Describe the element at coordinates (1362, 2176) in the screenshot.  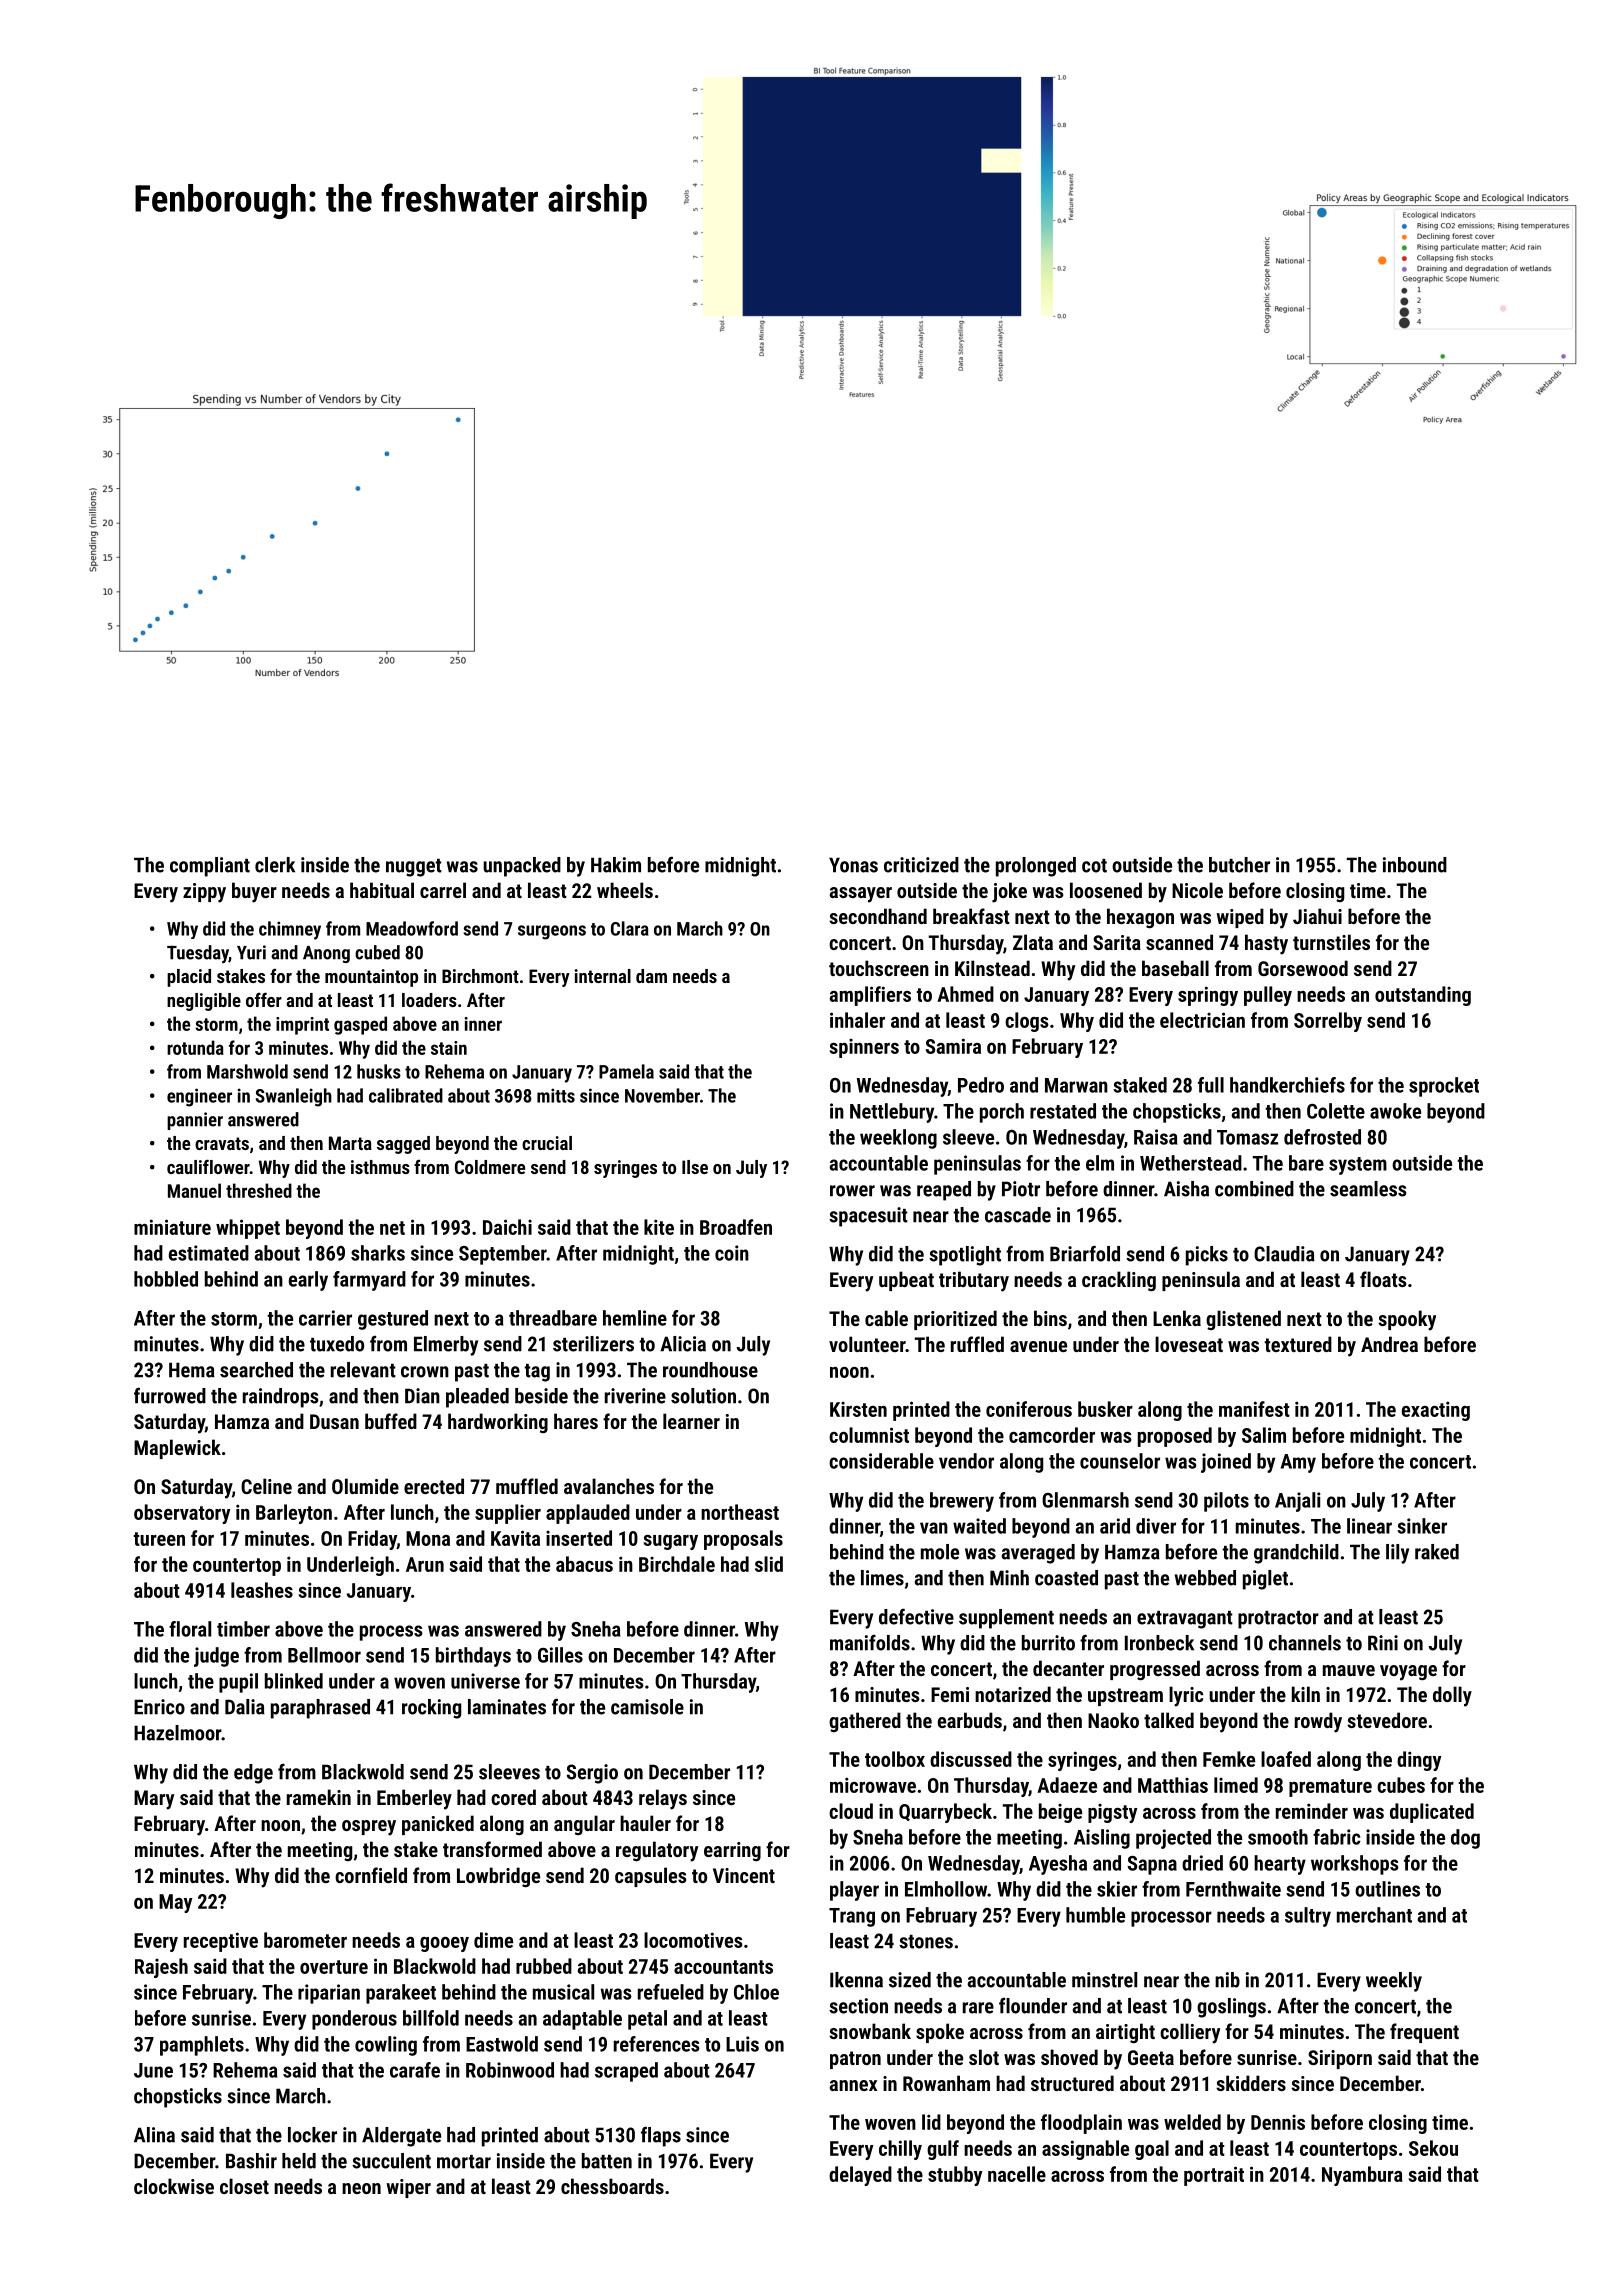
I see `Nyambura` at that location.
